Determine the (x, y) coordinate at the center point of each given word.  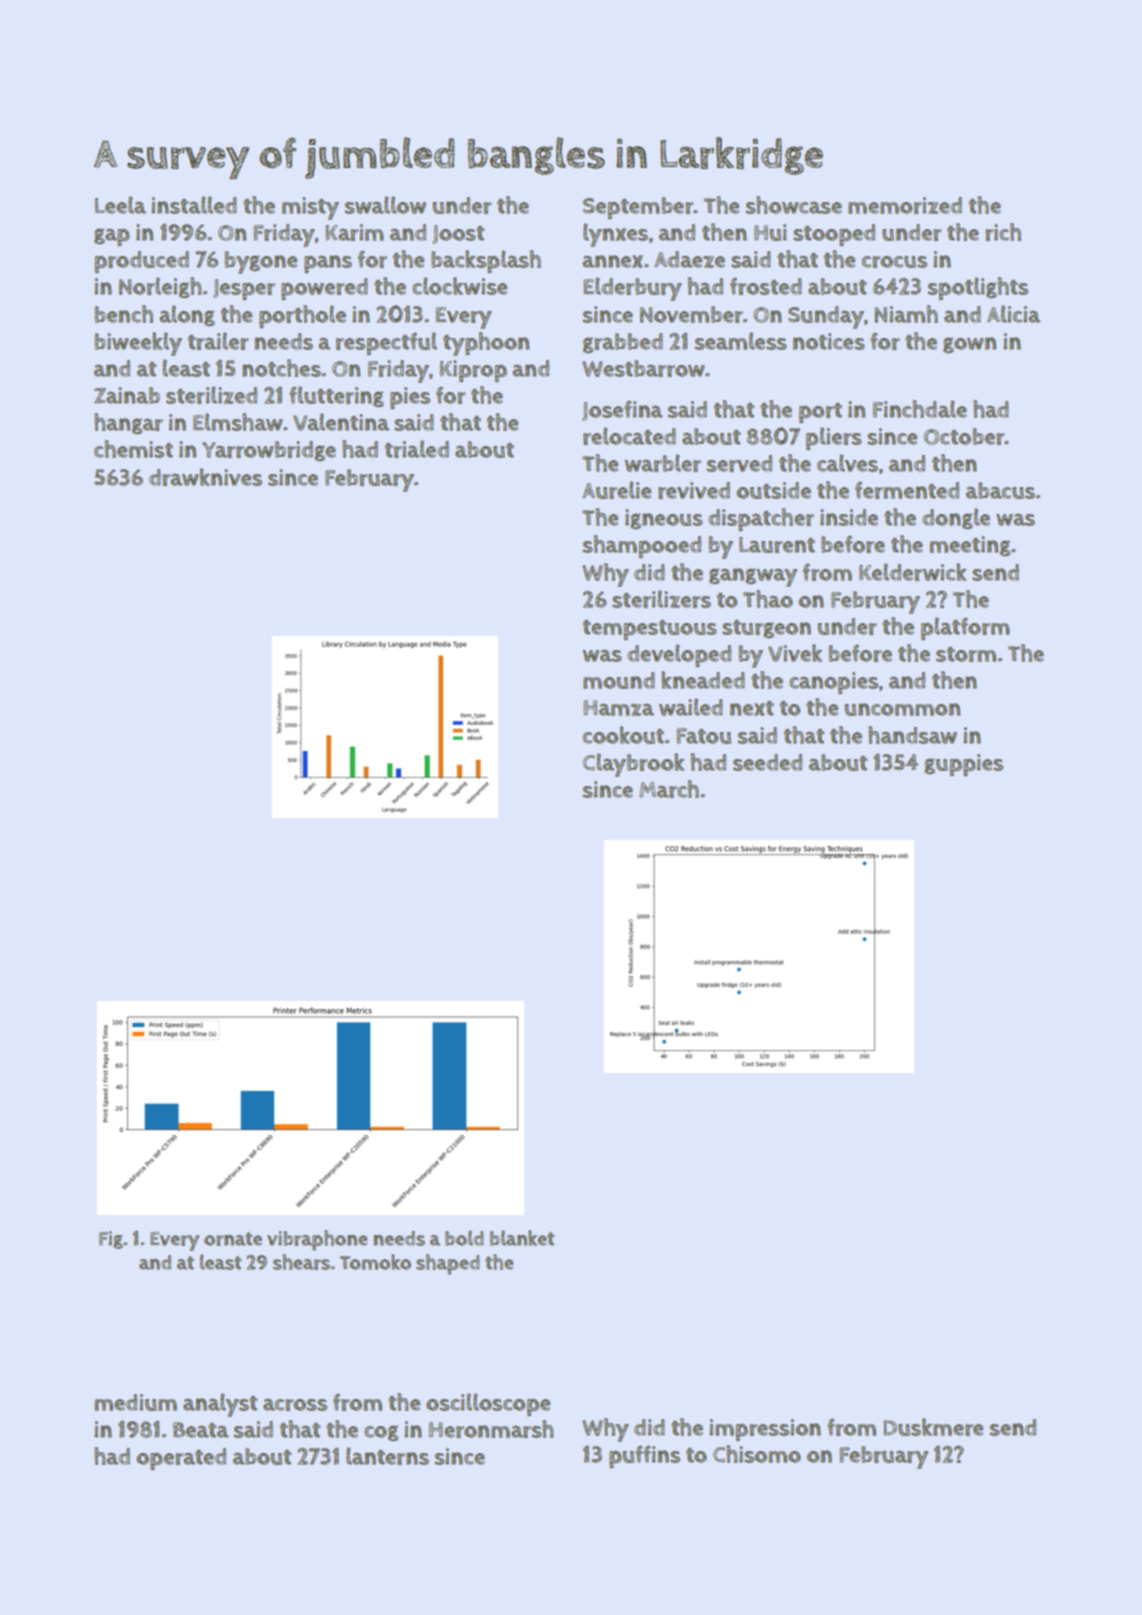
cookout (623, 735)
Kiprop (473, 371)
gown (969, 345)
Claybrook (633, 765)
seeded (767, 762)
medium (136, 1402)
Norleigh (160, 287)
